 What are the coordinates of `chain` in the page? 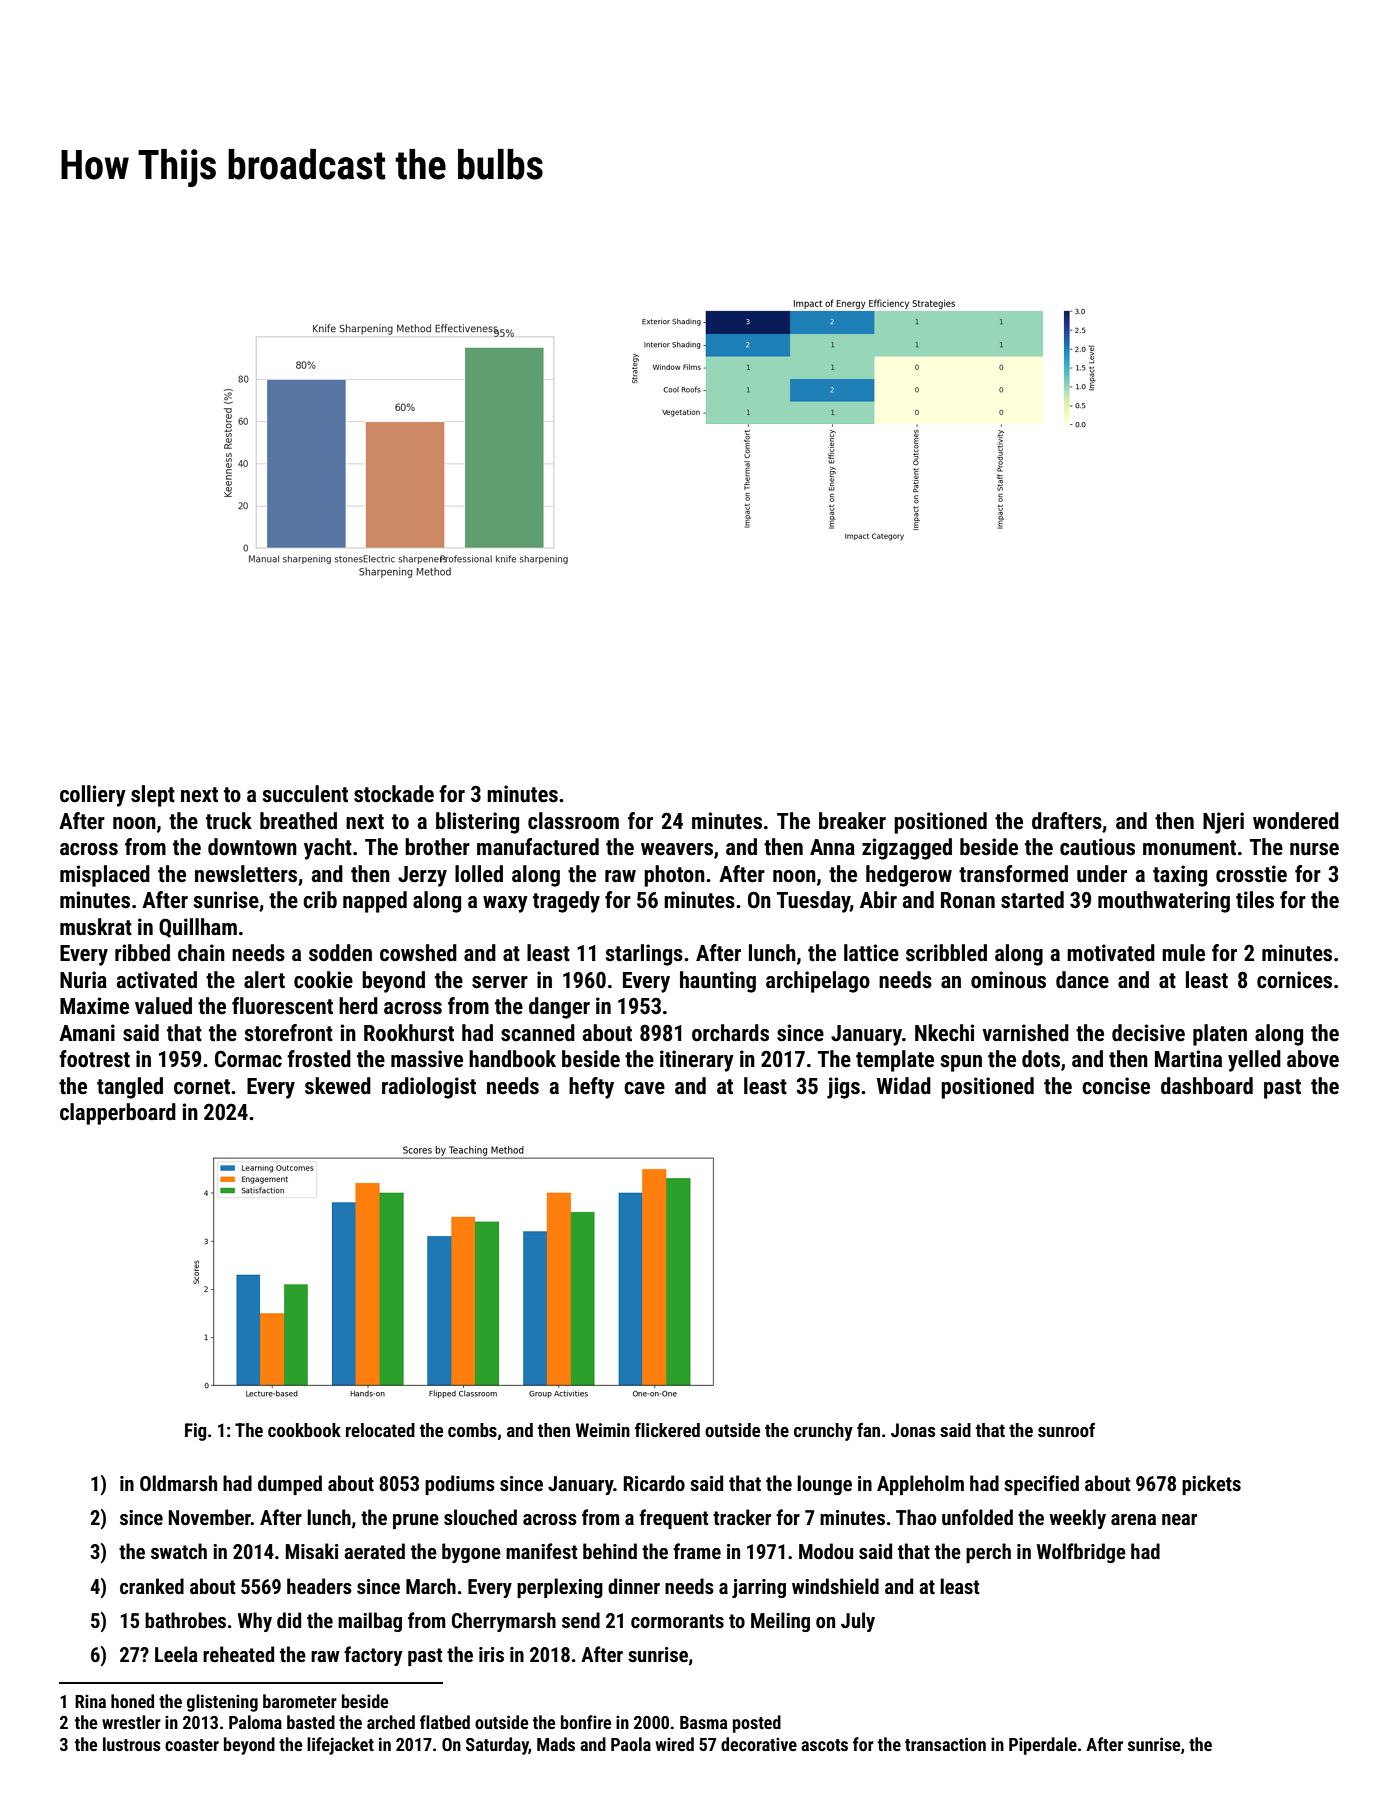 It's located at (201, 953).
